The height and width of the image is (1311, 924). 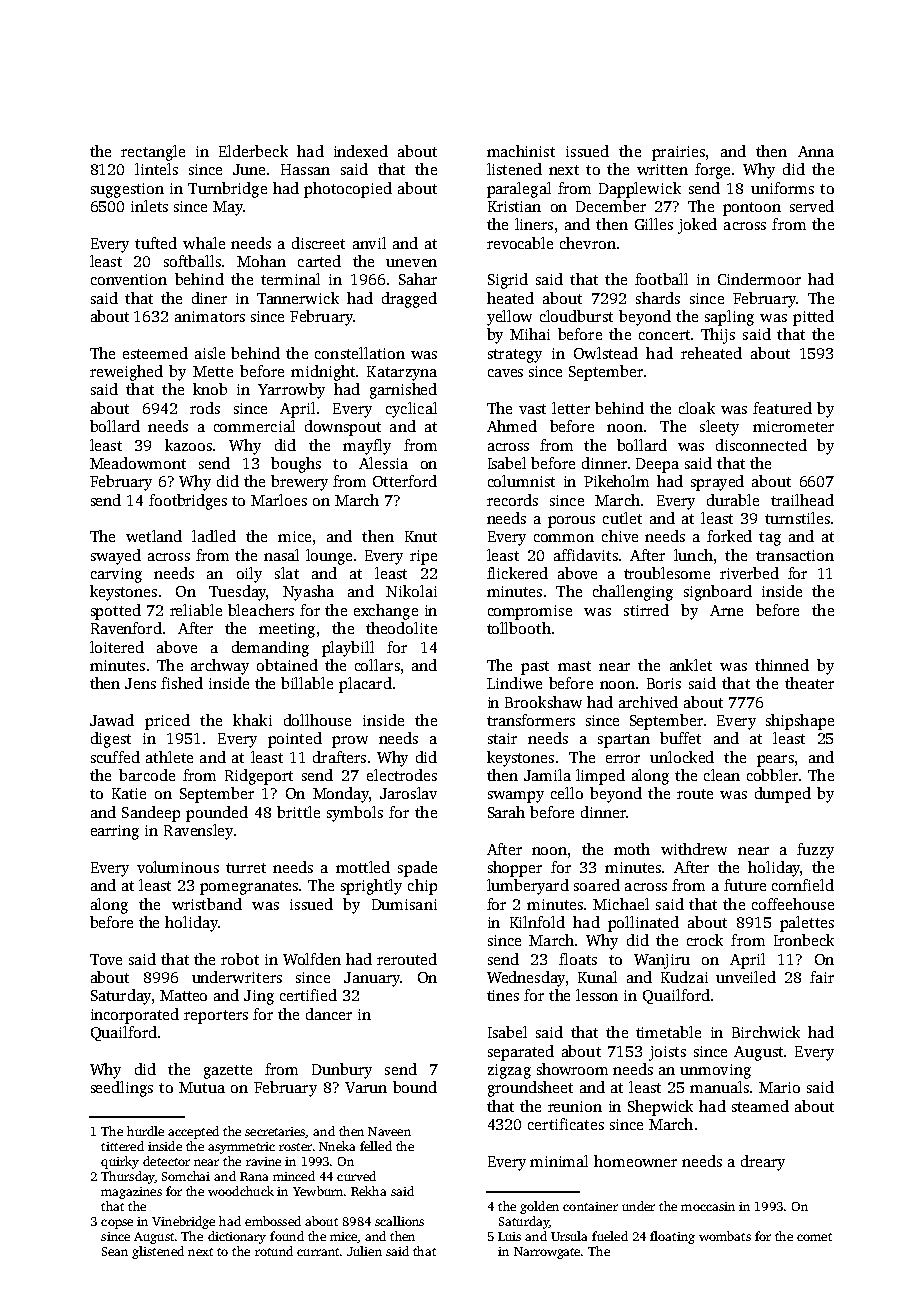 I want to click on chevron, so click(x=588, y=243).
